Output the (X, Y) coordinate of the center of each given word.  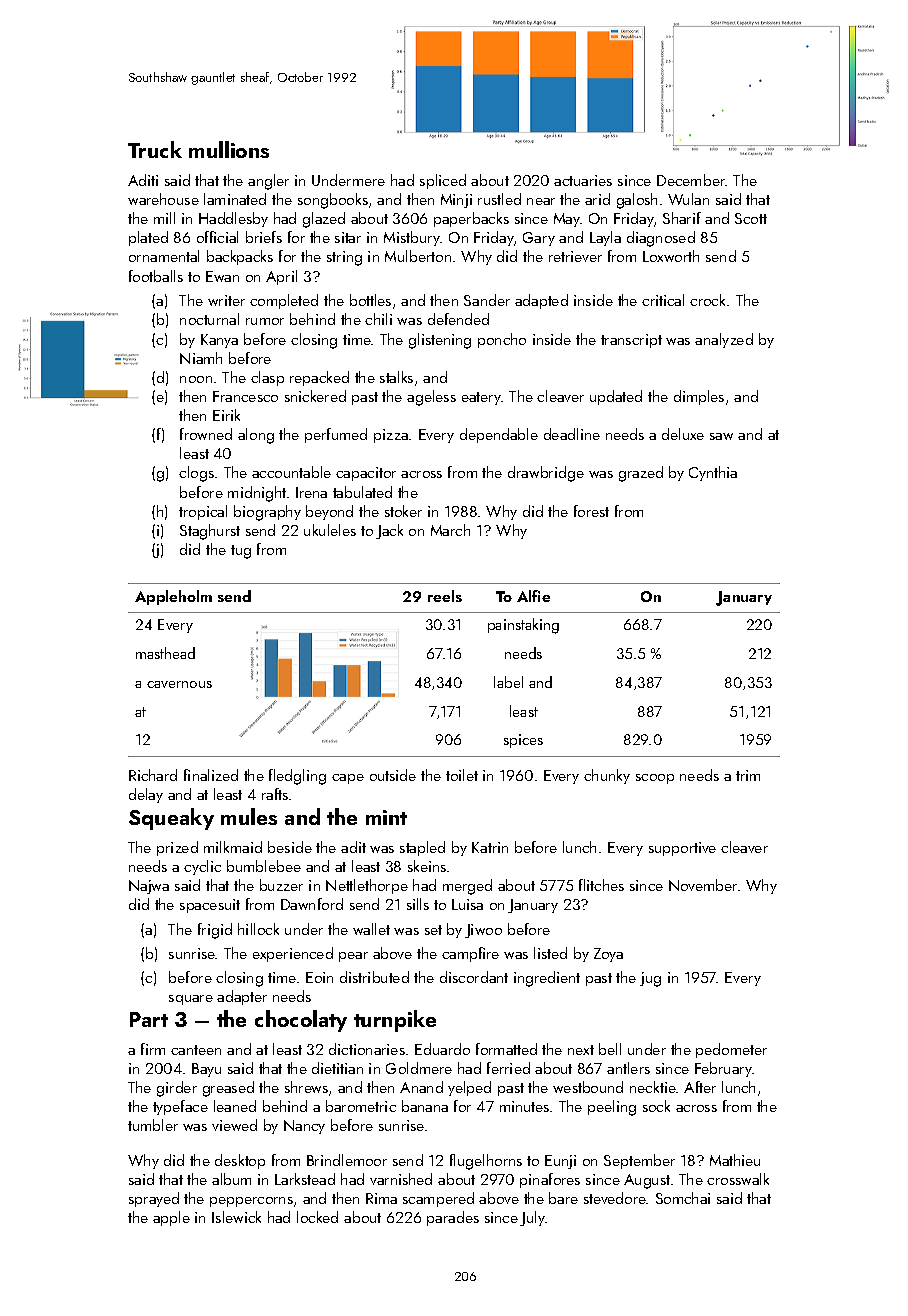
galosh (637, 201)
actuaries (583, 180)
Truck (155, 149)
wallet (371, 929)
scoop (655, 779)
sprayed (154, 1199)
